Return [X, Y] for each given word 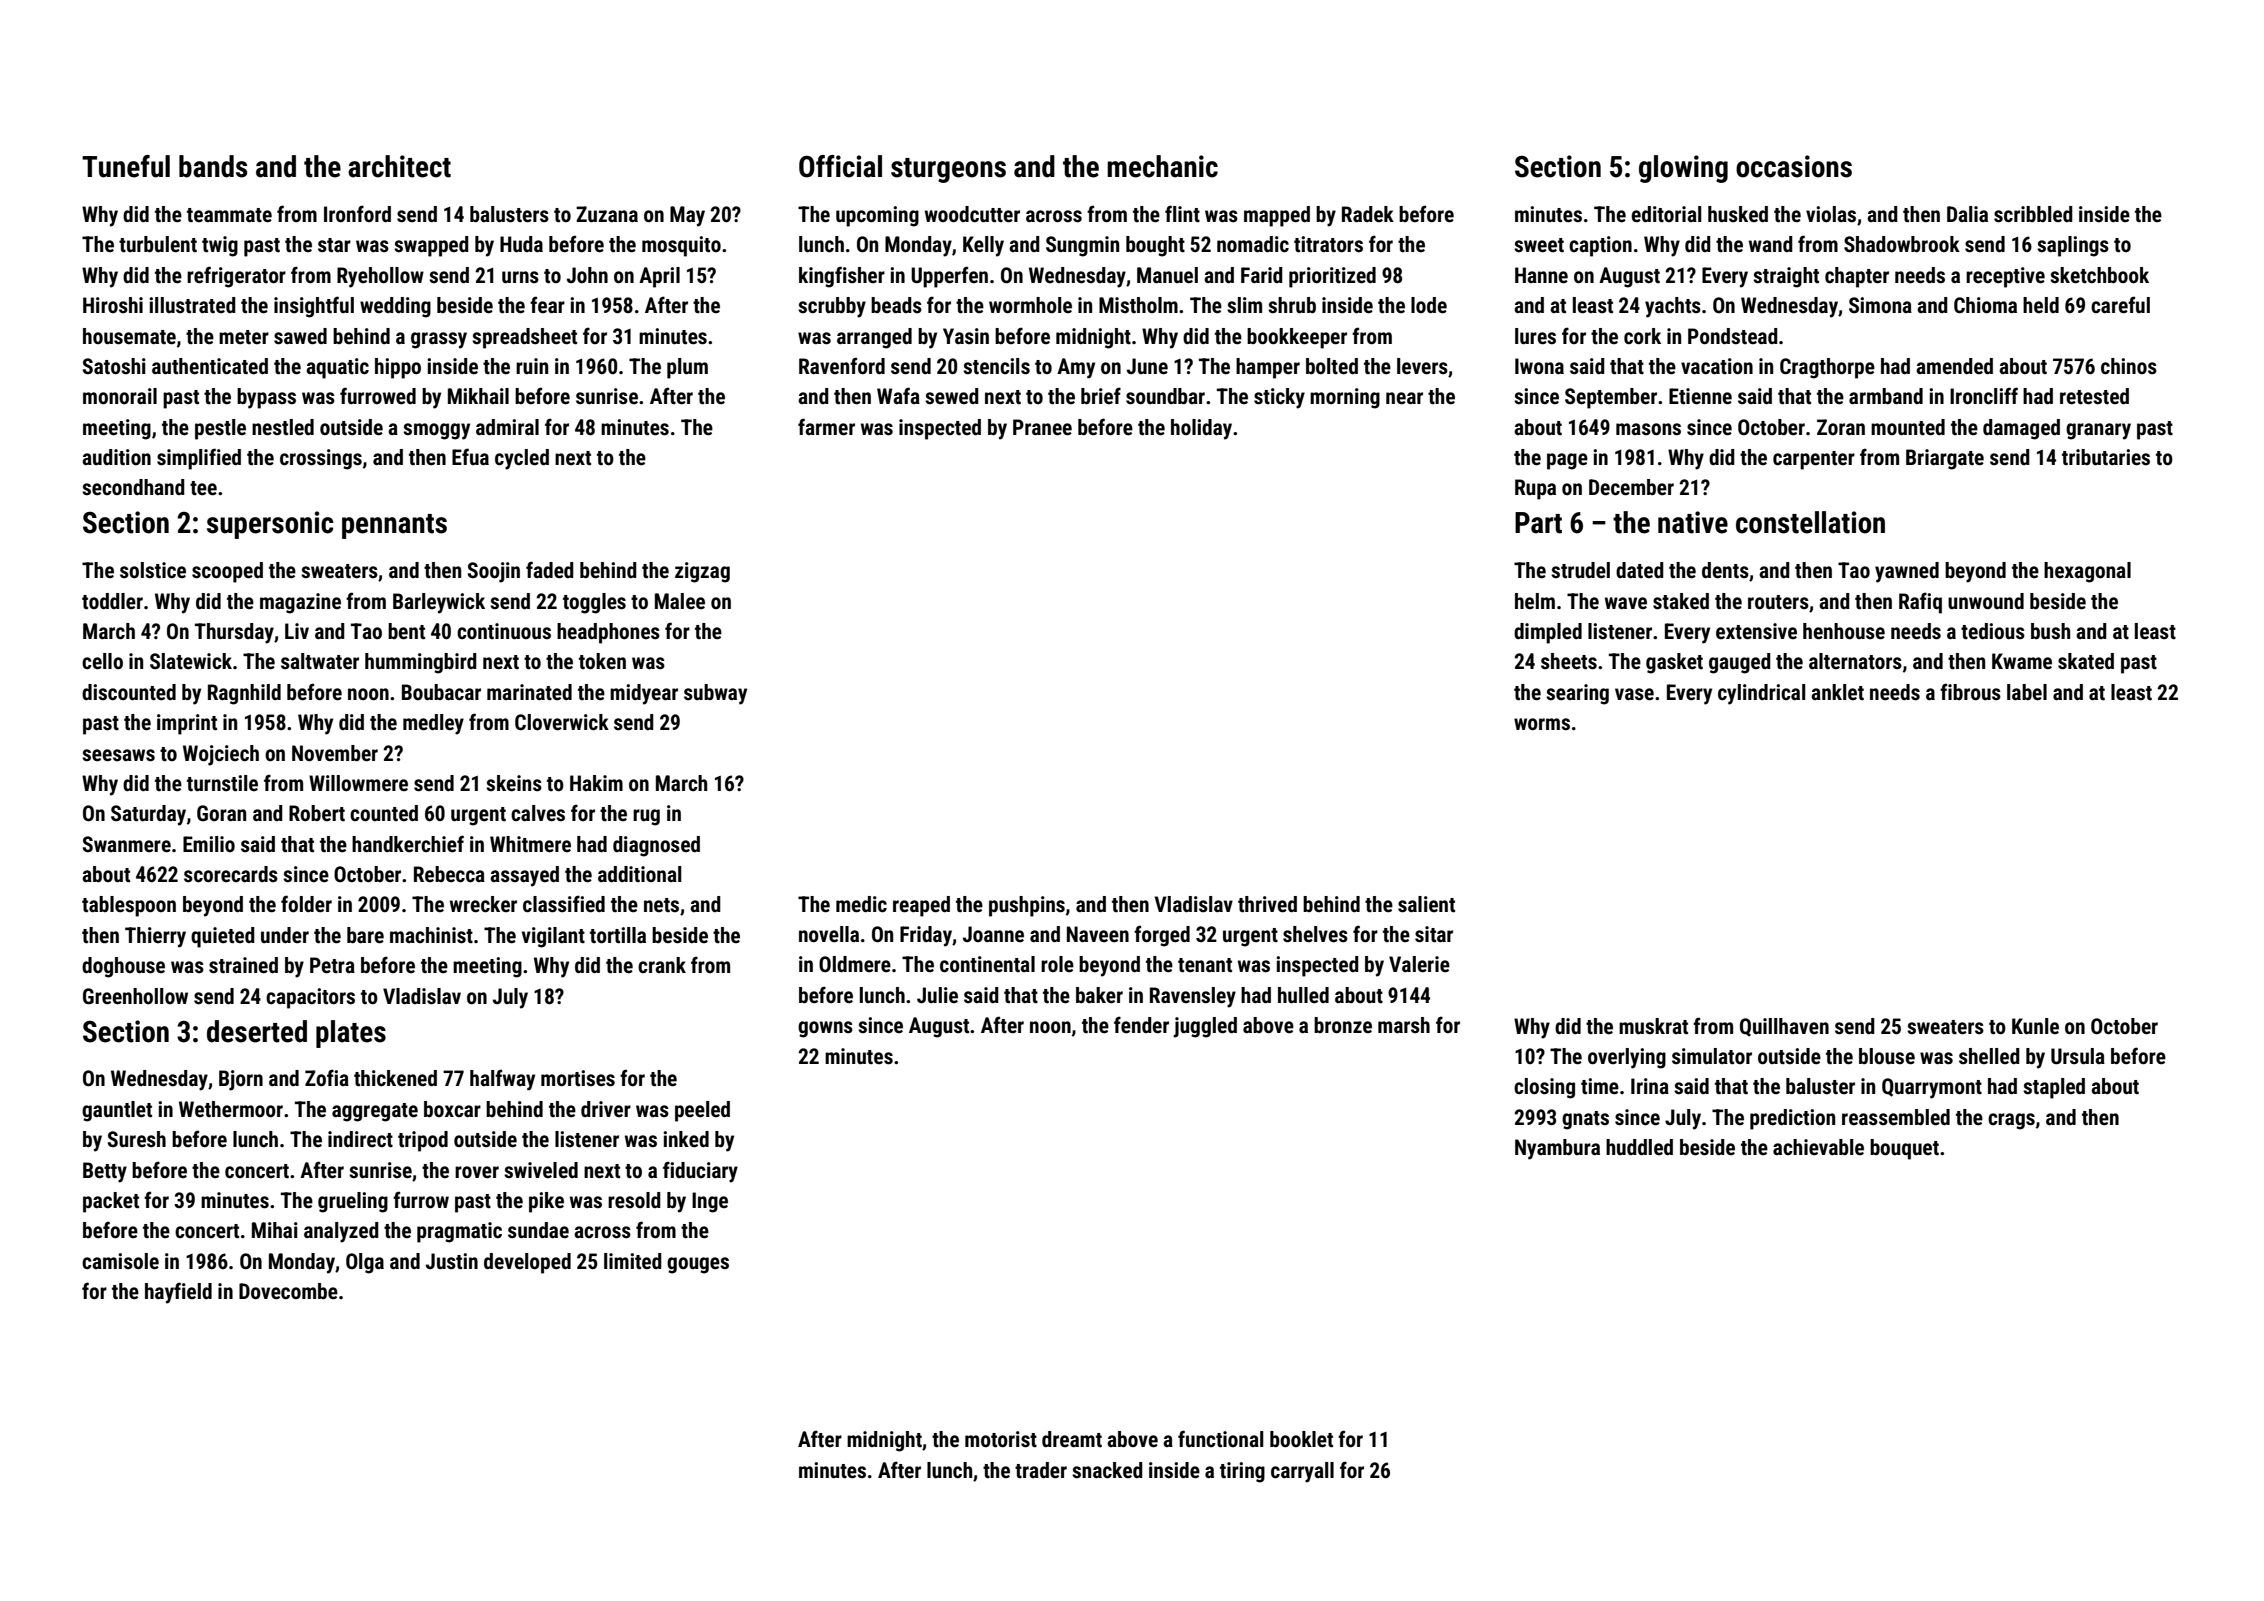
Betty [105, 1172]
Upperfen [949, 277]
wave [1626, 603]
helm [1535, 601]
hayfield [178, 1293]
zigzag [702, 572]
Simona [1880, 305]
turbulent [158, 244]
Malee [680, 601]
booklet [1301, 1439]
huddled [1639, 1147]
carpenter [1814, 460]
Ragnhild [244, 694]
